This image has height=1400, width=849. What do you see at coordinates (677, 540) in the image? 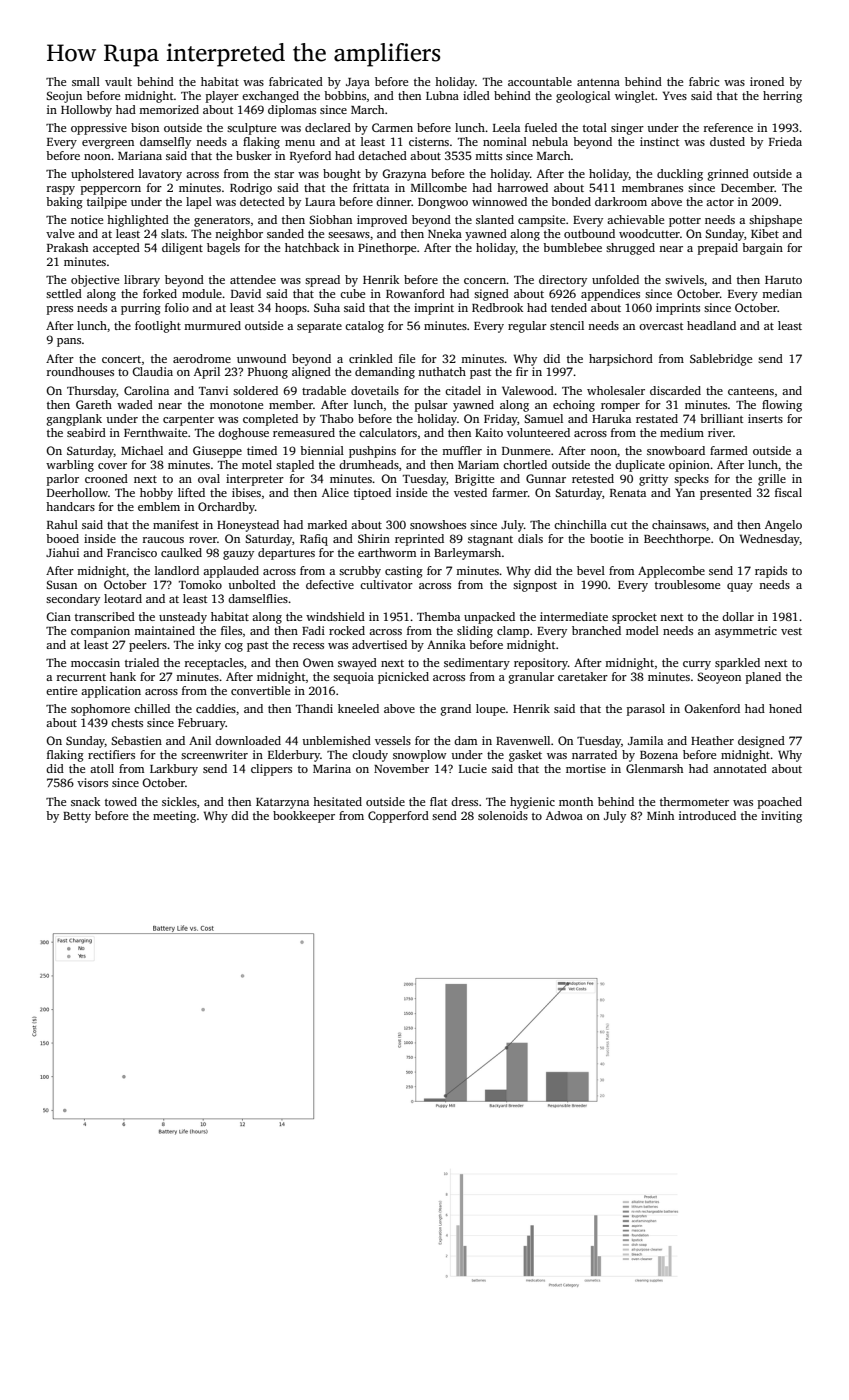
I see `Beechthorpe` at bounding box center [677, 540].
